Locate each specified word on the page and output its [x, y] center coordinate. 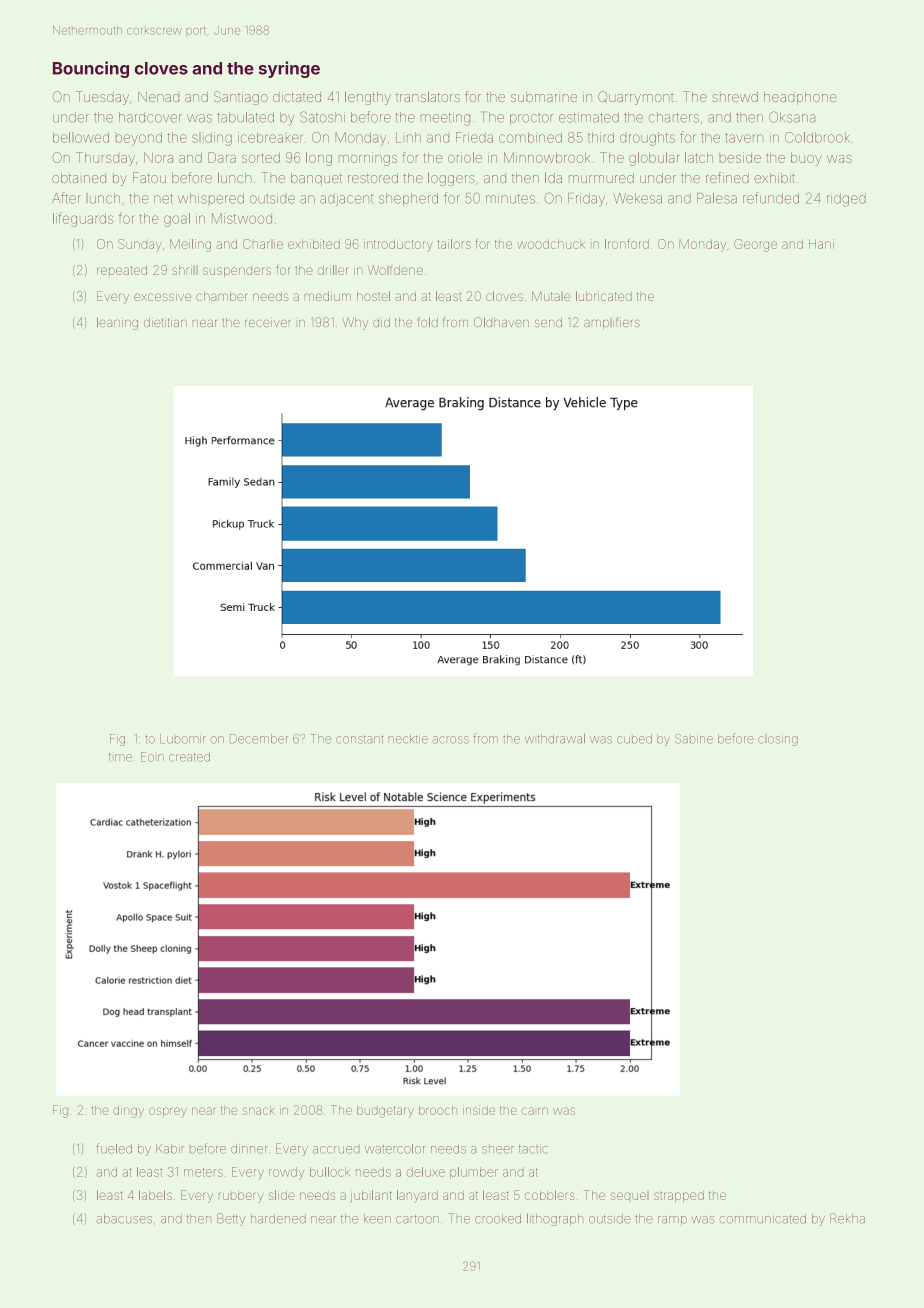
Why [355, 323]
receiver [267, 323]
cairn [535, 1111]
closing [778, 740]
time [120, 757]
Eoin [152, 757]
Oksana [792, 117]
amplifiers [612, 323]
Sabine [694, 739]
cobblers [550, 1195]
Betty [231, 1219]
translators [428, 96]
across [451, 740]
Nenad [158, 97]
